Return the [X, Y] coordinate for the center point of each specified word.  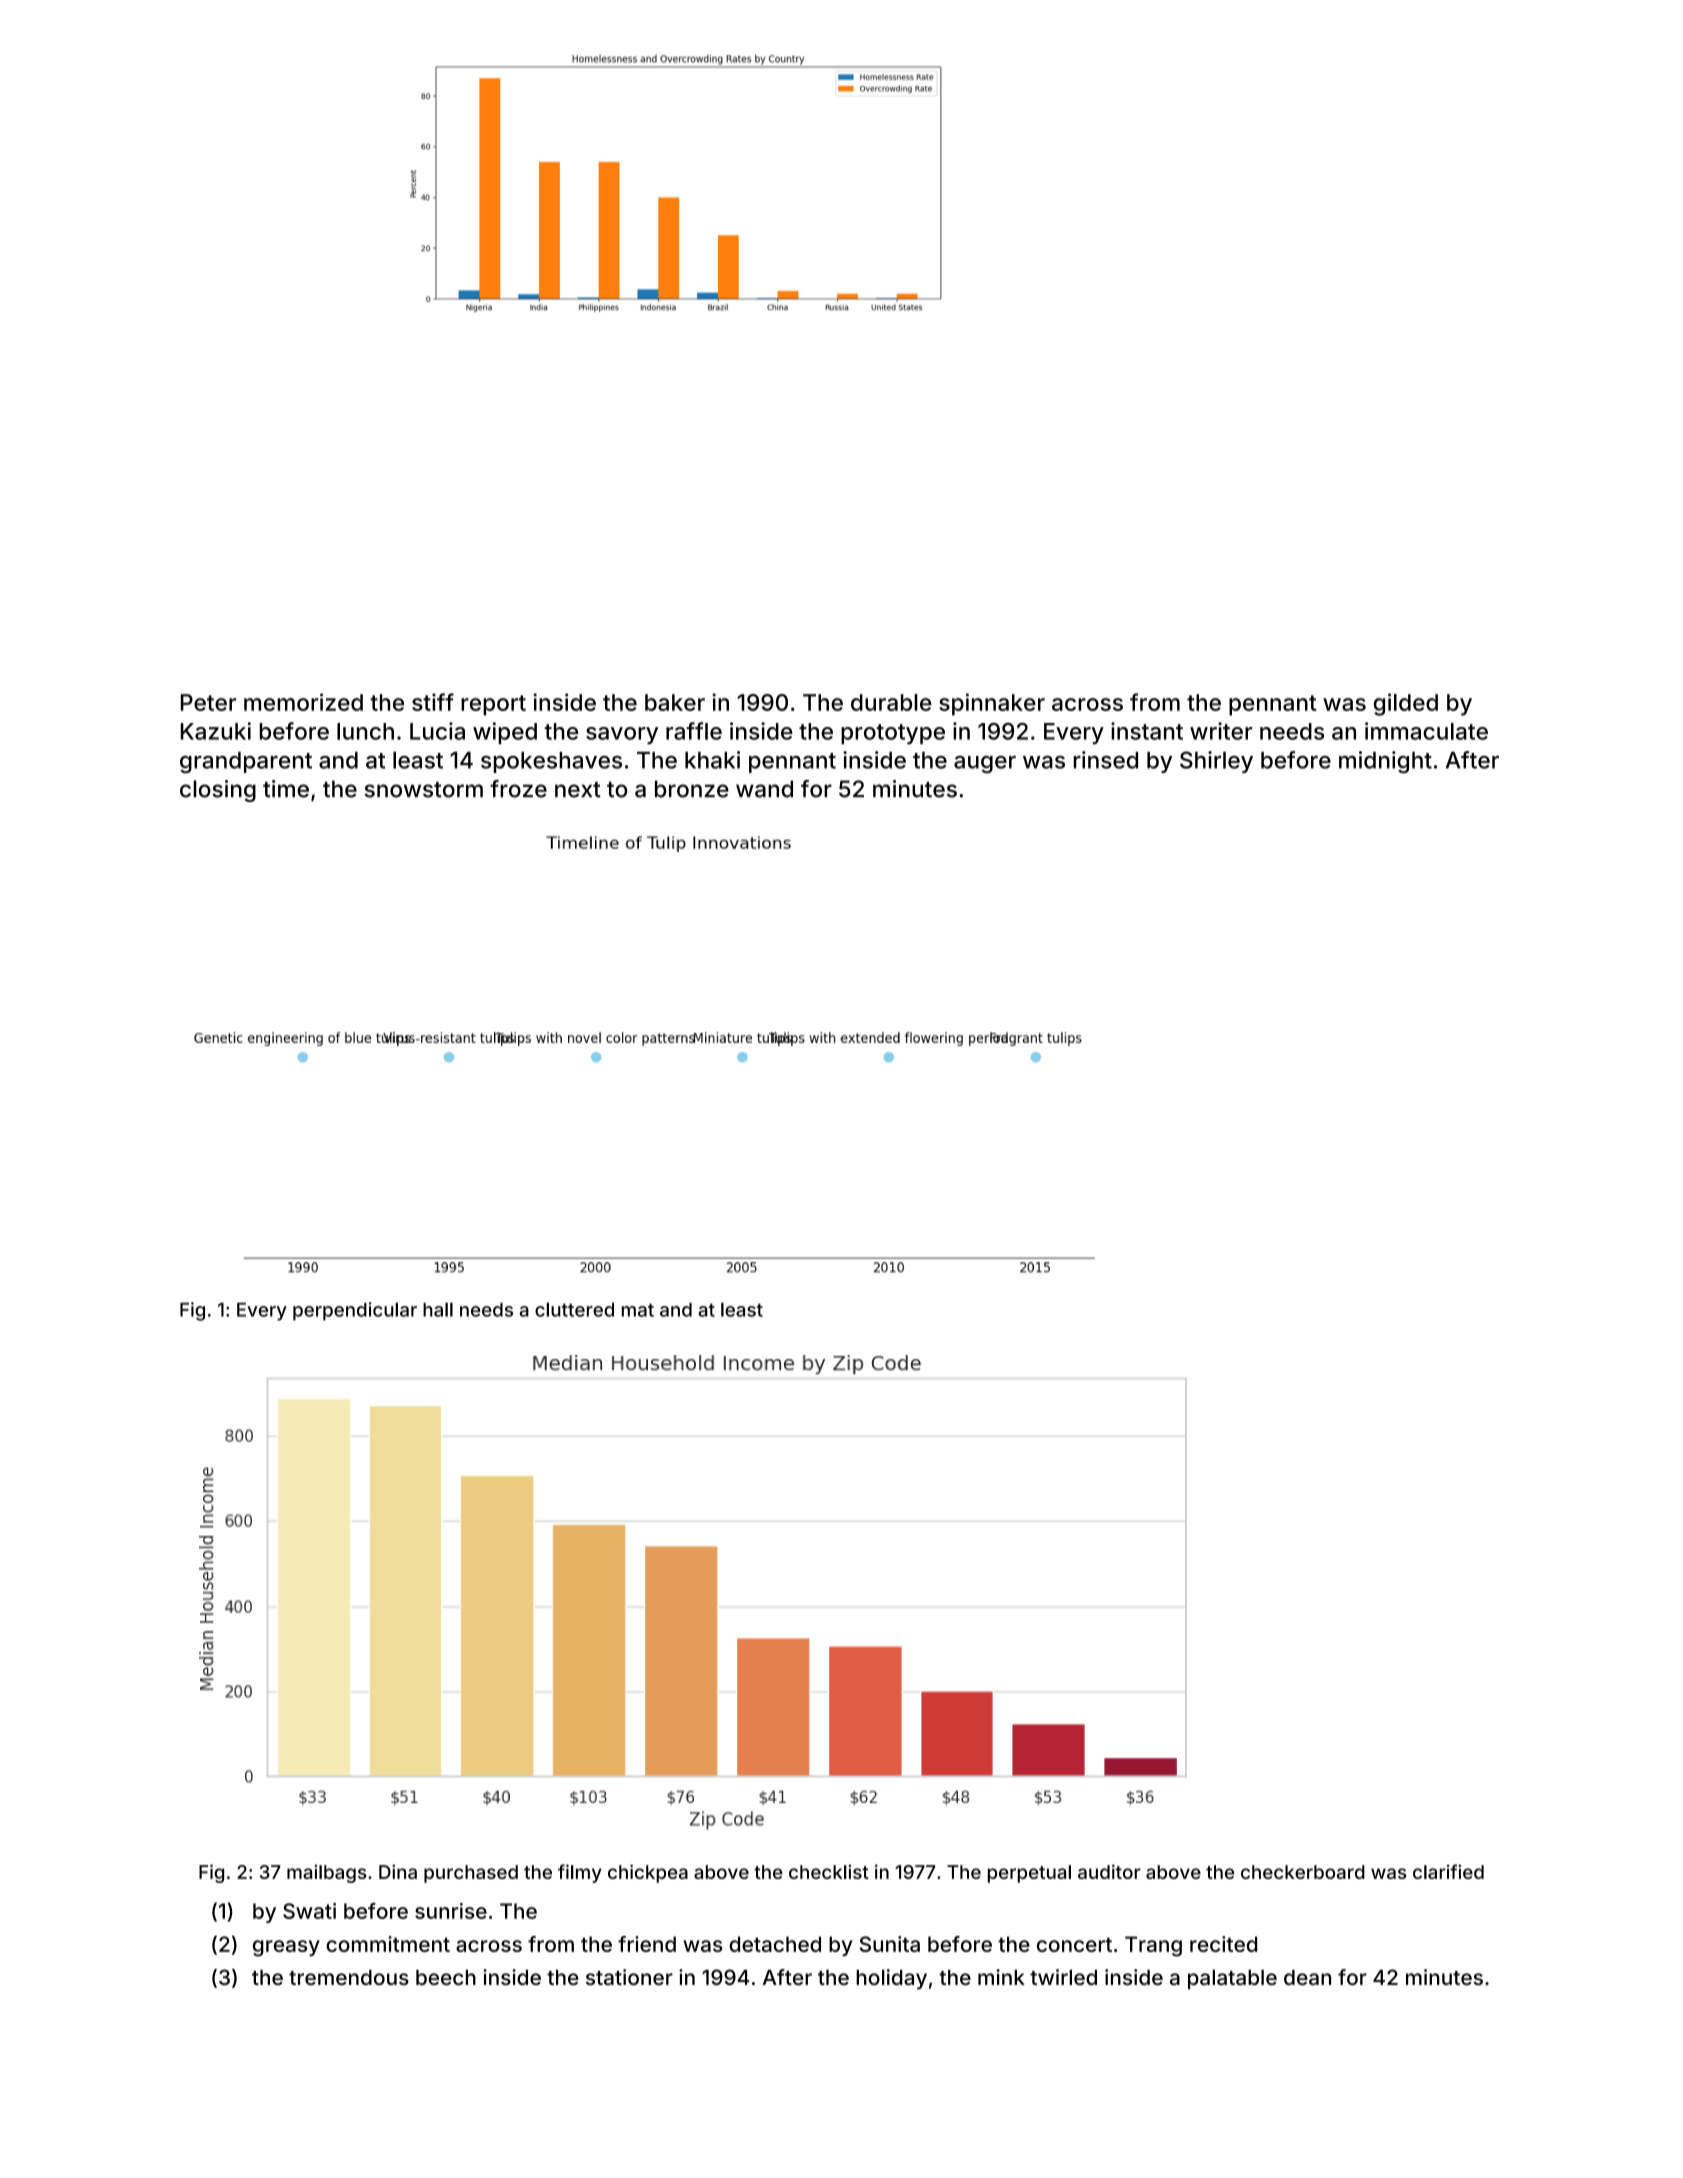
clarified [1448, 1871]
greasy [286, 1948]
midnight [1385, 762]
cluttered [574, 1309]
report [493, 705]
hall [438, 1309]
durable [891, 702]
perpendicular [355, 1311]
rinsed [1106, 760]
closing [218, 791]
